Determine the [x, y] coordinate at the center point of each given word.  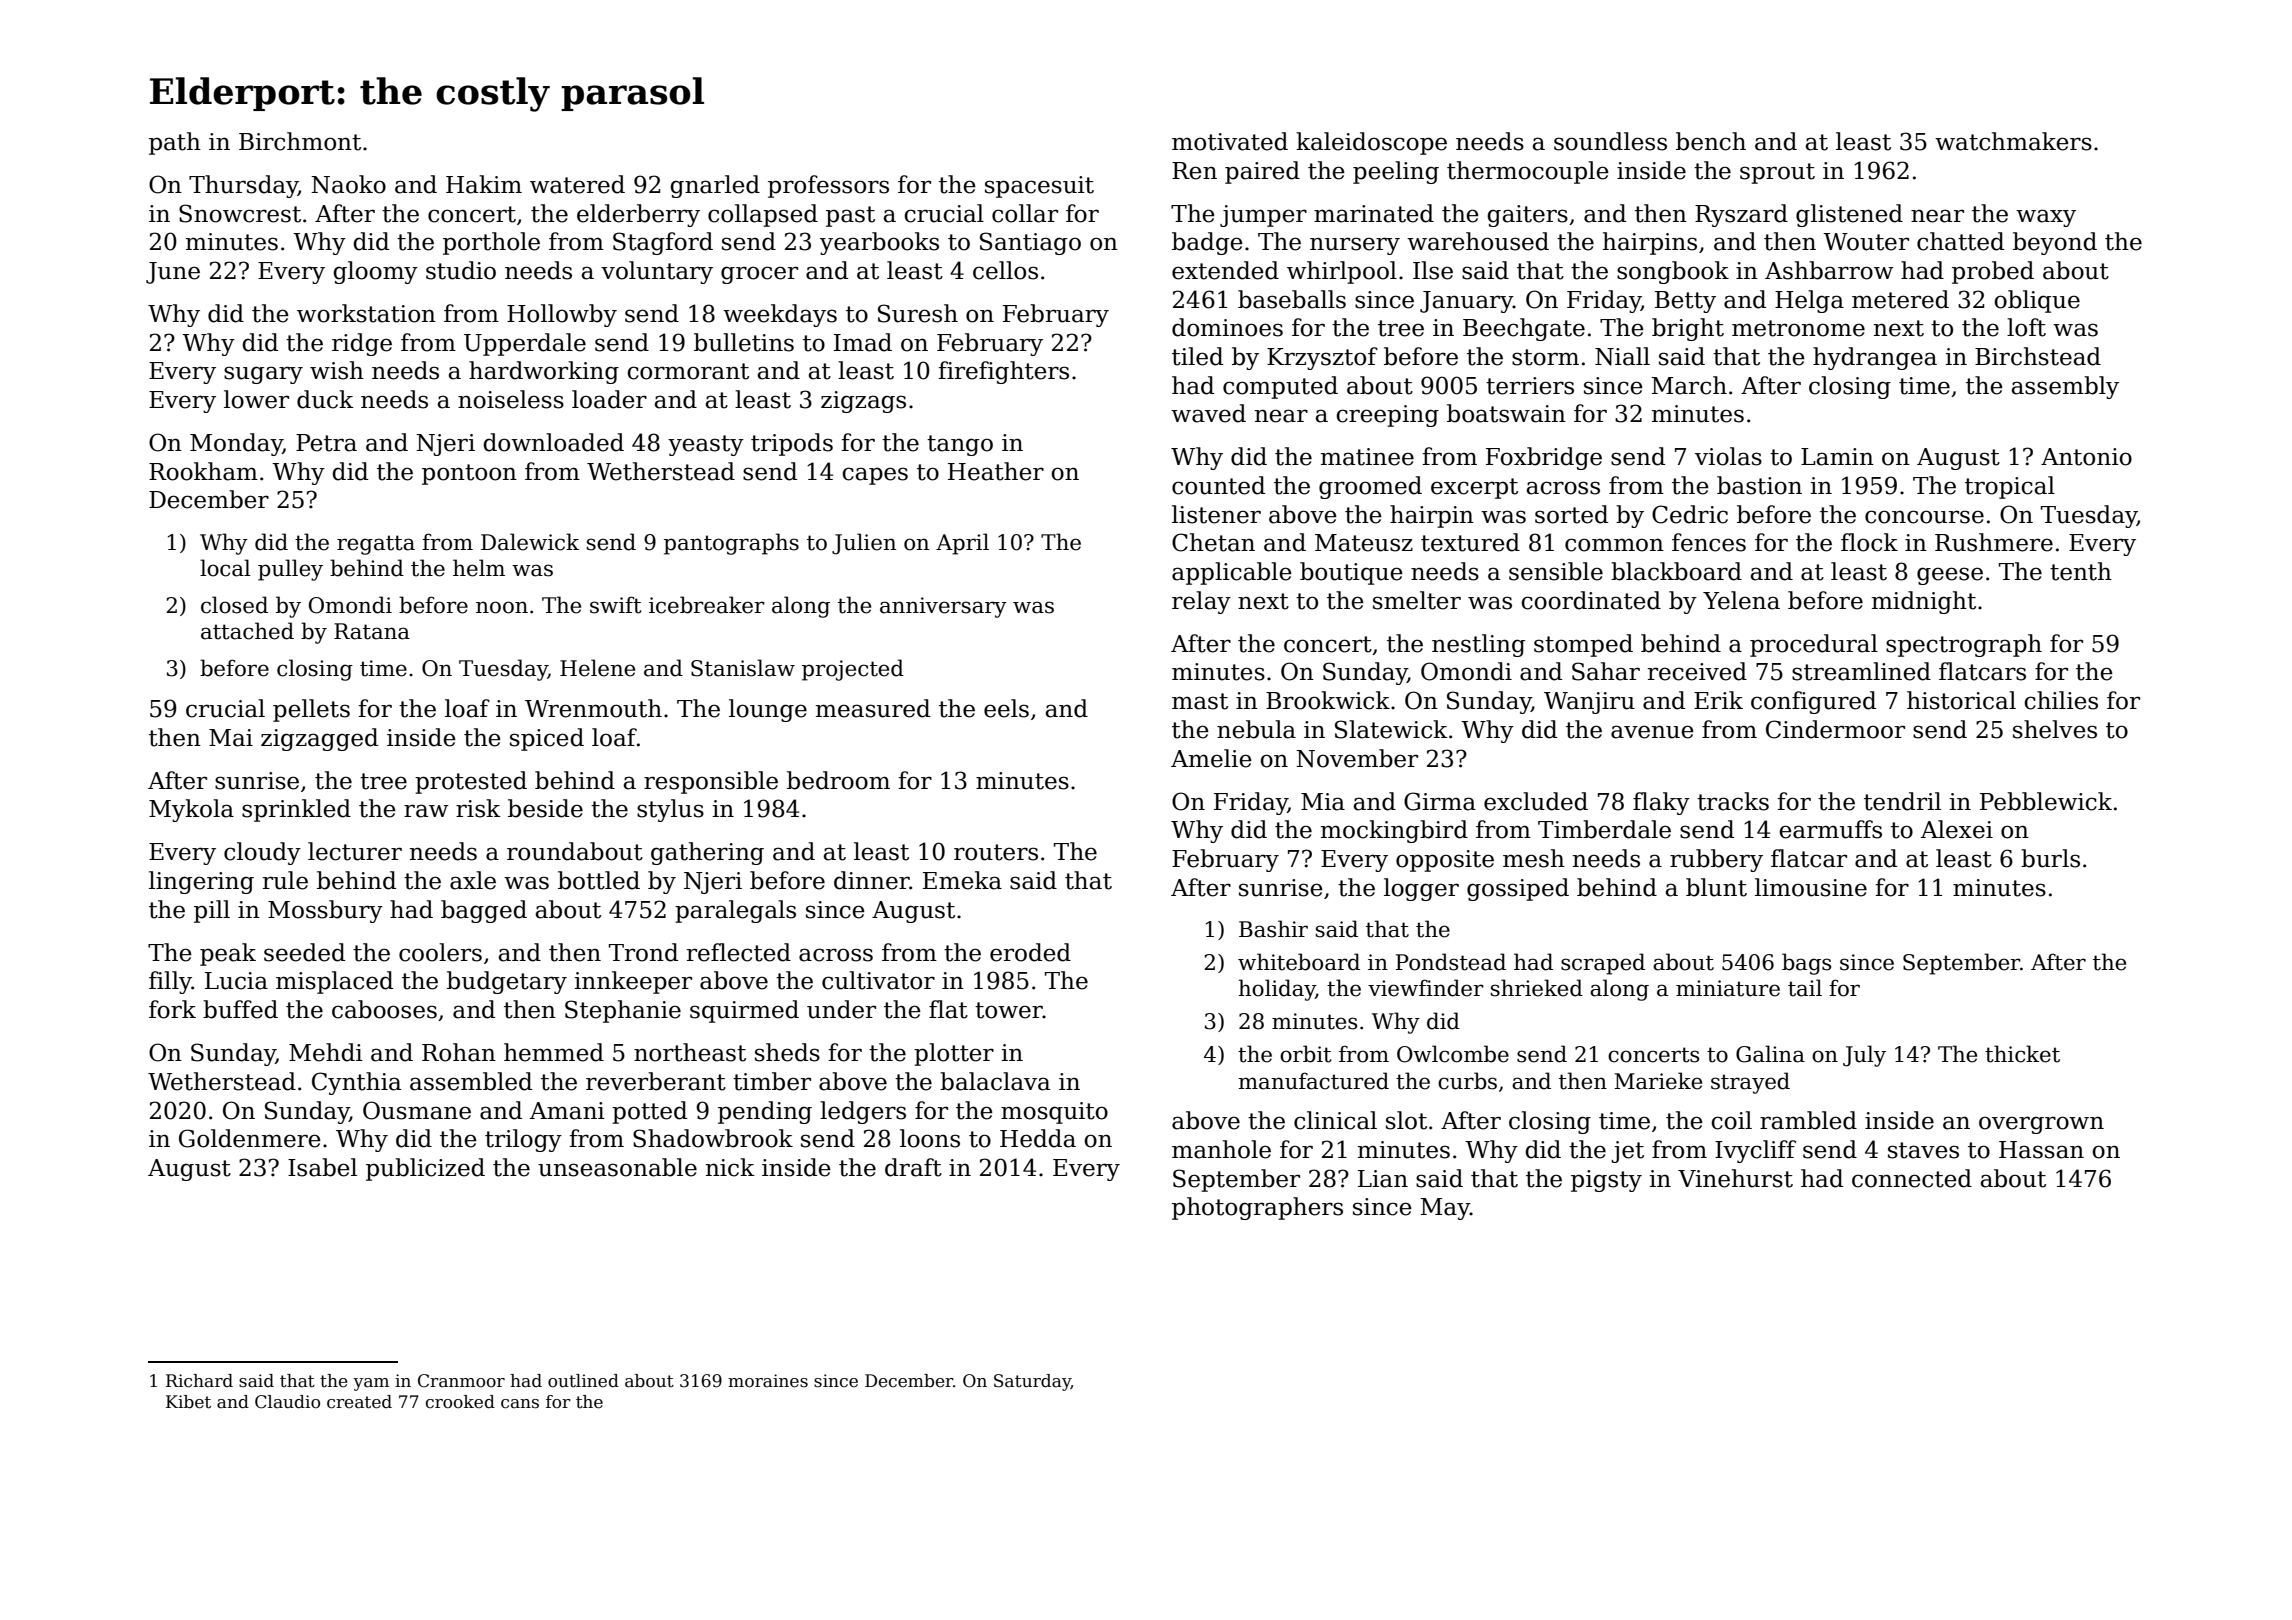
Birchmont [300, 141]
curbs [1467, 1081]
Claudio [287, 1402]
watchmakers [2013, 141]
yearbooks [879, 243]
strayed [1750, 1083]
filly [170, 982]
